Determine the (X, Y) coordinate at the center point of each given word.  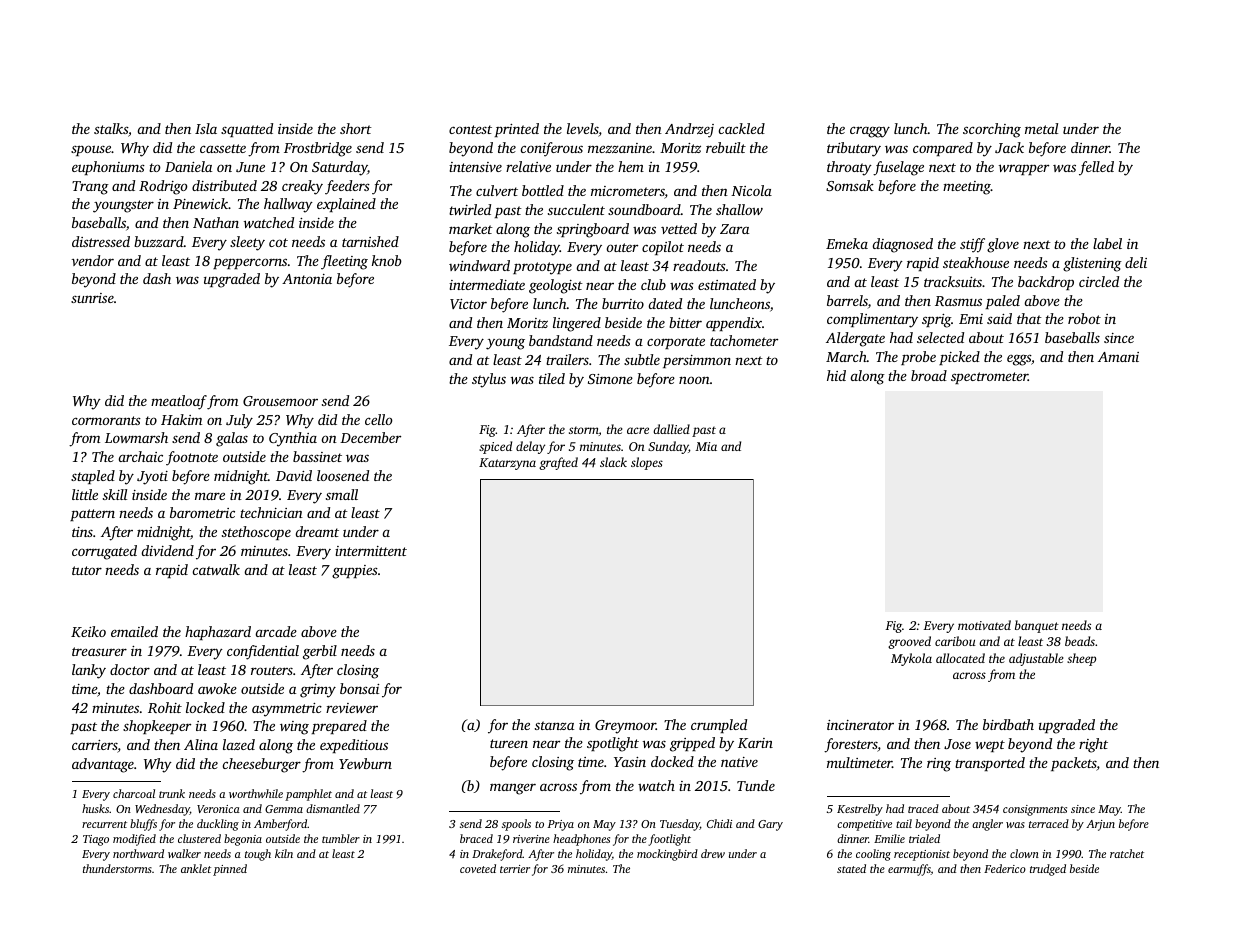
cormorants (106, 420)
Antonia (307, 279)
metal (1041, 128)
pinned (230, 870)
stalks (111, 128)
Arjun (1100, 825)
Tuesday (680, 825)
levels (583, 130)
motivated (984, 625)
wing (294, 728)
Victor (468, 304)
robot (1084, 318)
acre (638, 430)
